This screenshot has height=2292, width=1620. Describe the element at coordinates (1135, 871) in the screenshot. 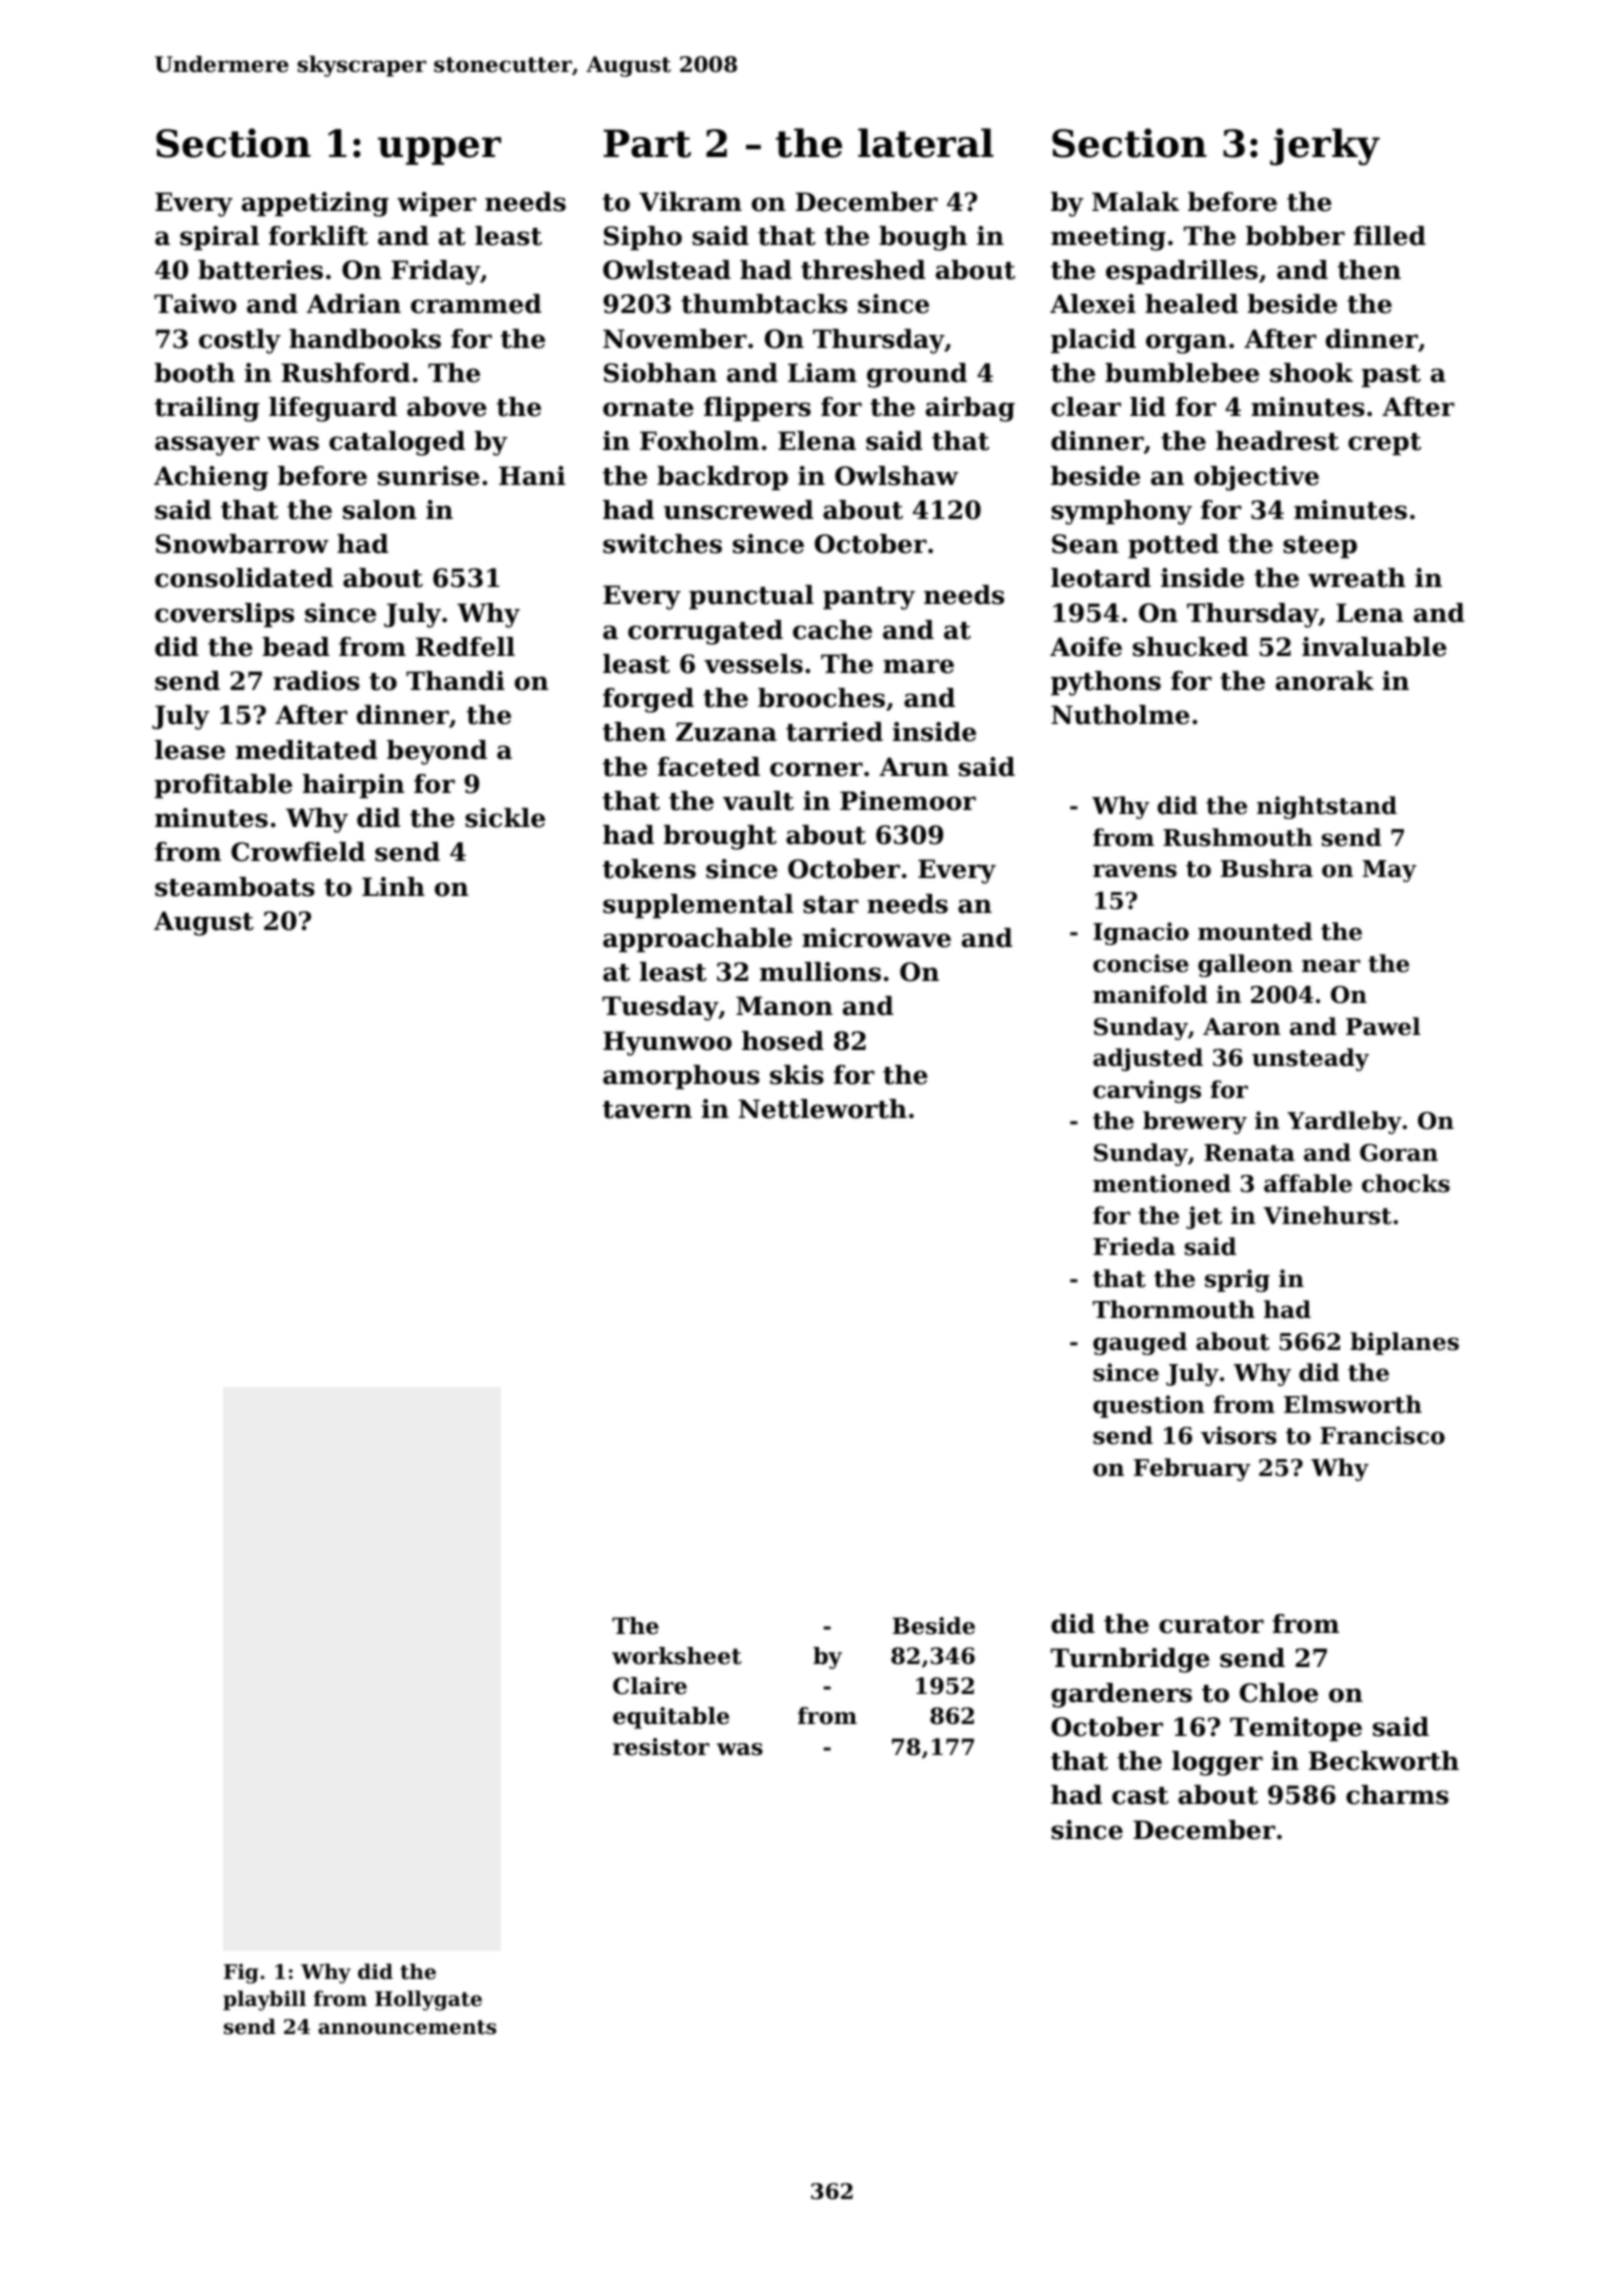

I see `ravens` at that location.
